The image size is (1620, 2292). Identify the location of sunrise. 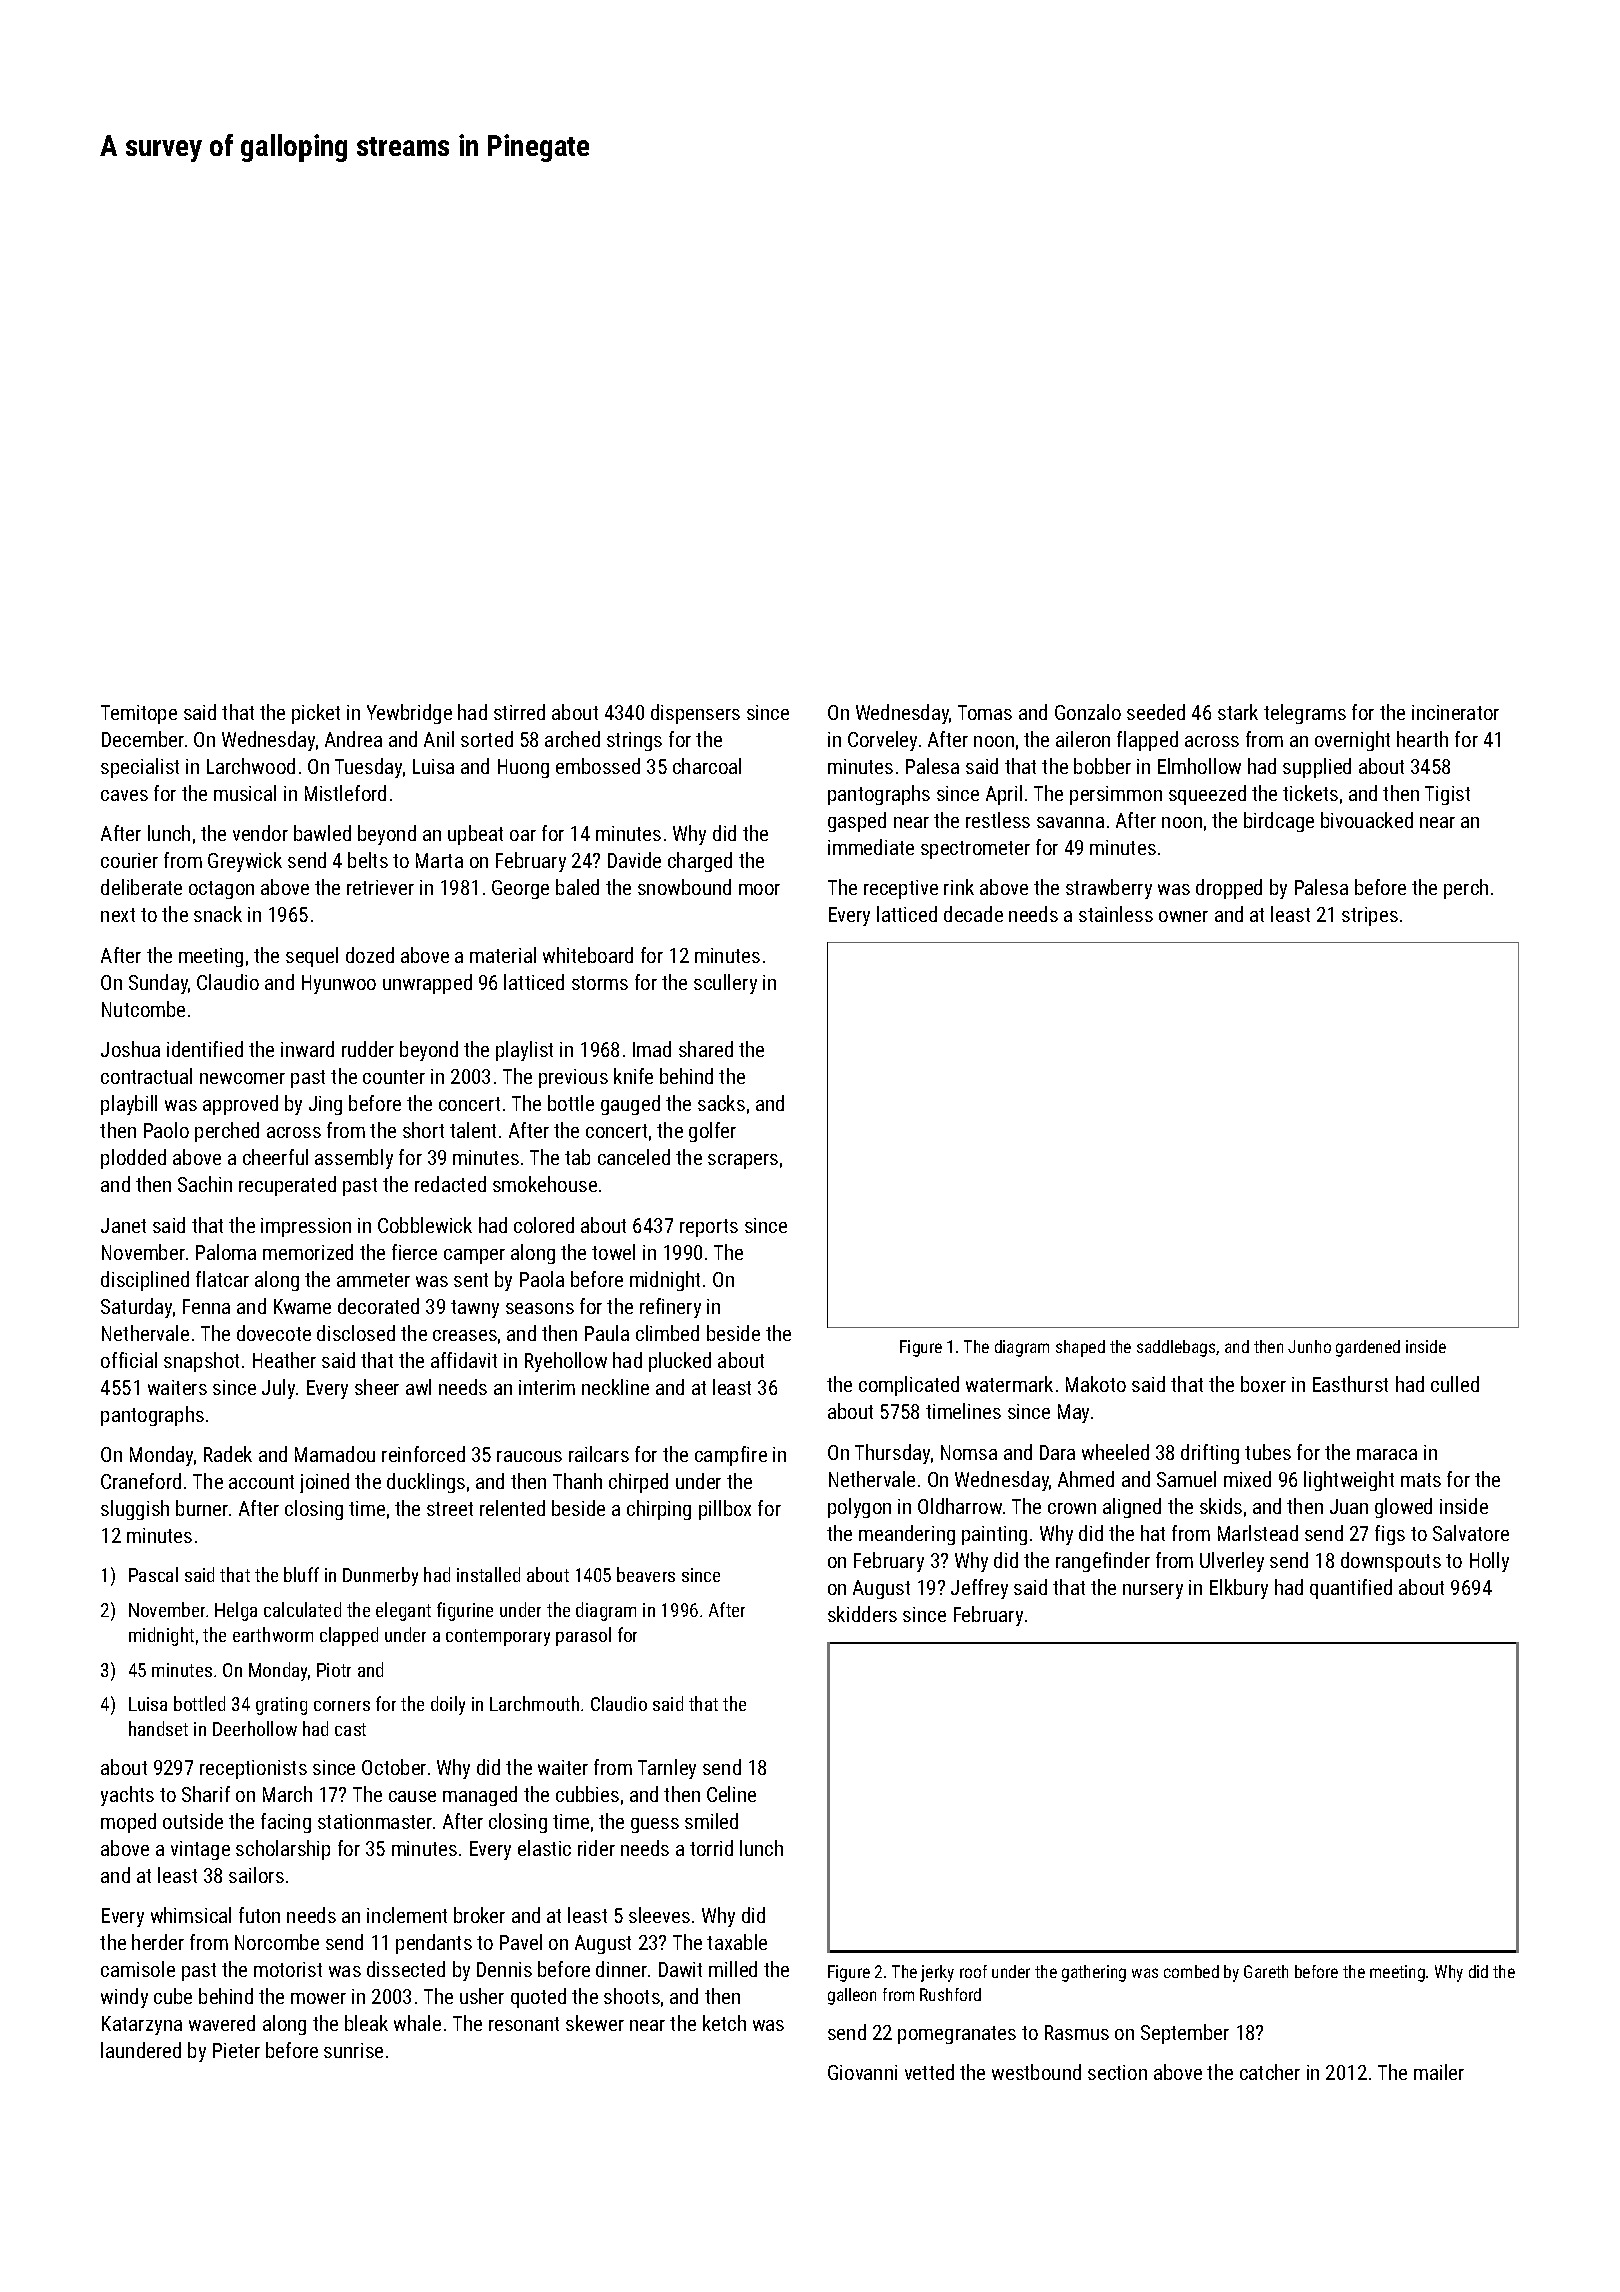
(353, 2050).
